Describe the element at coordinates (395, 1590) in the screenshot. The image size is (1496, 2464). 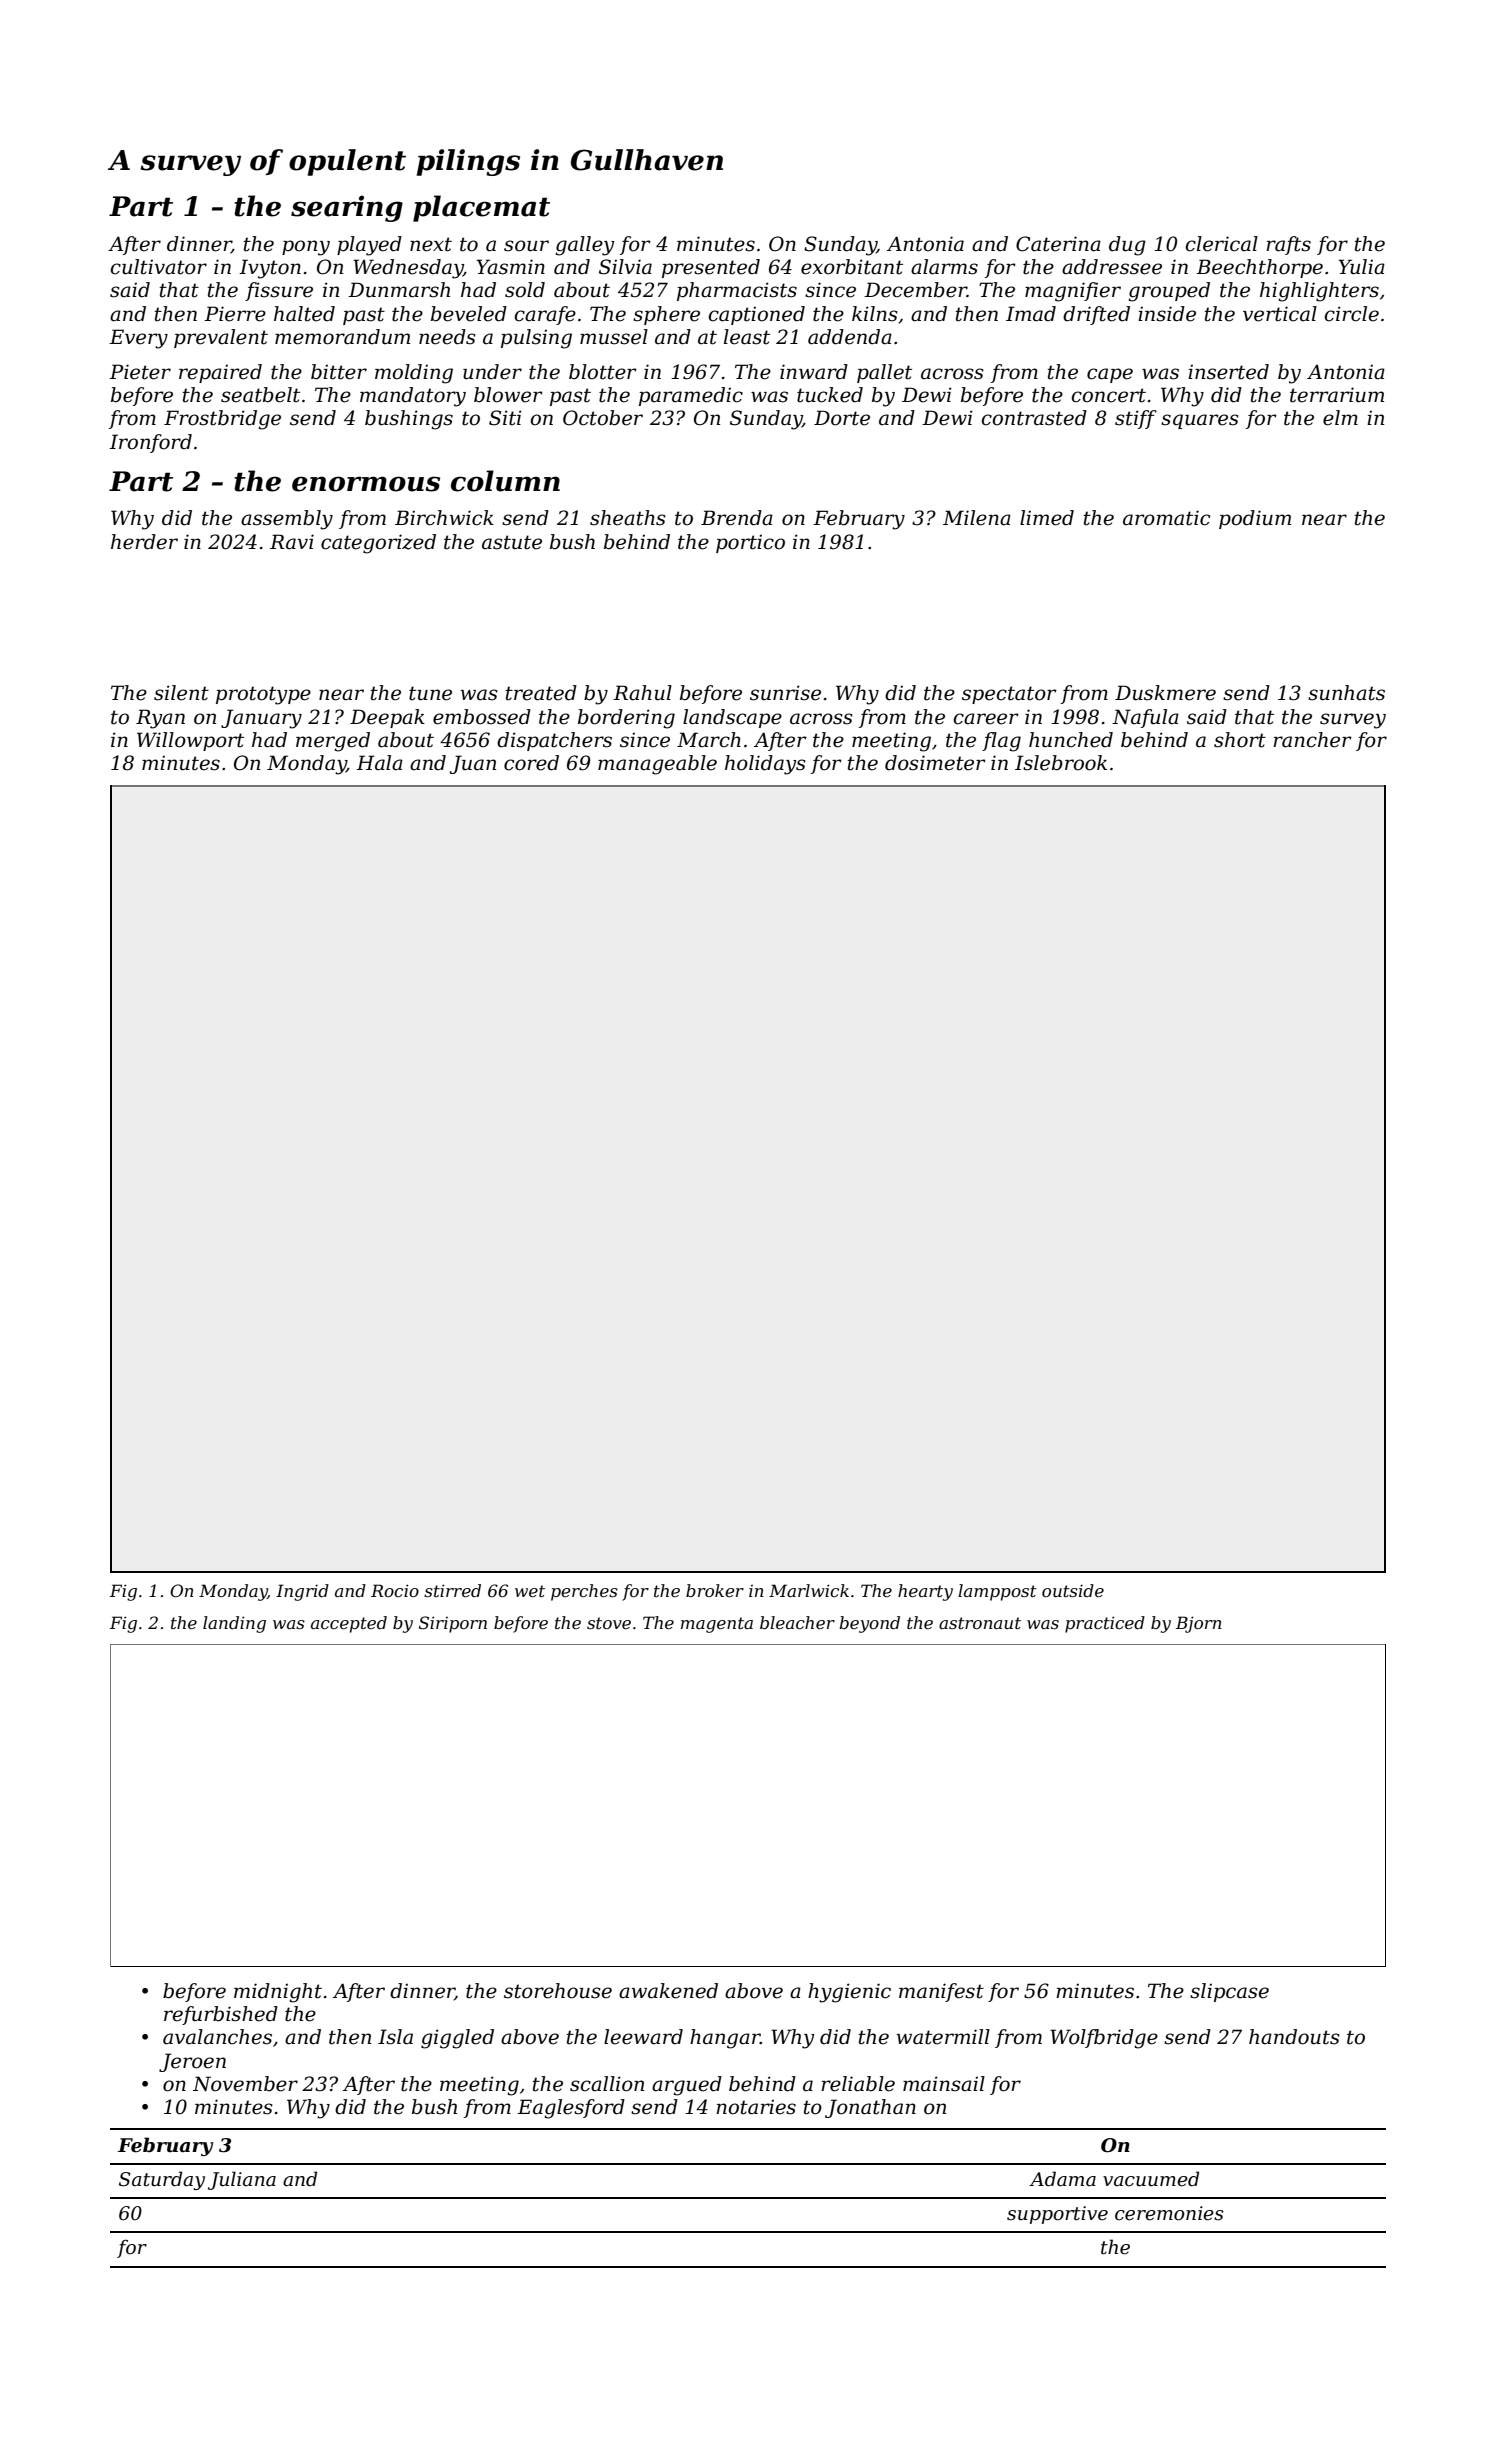
I see `Rocio` at that location.
